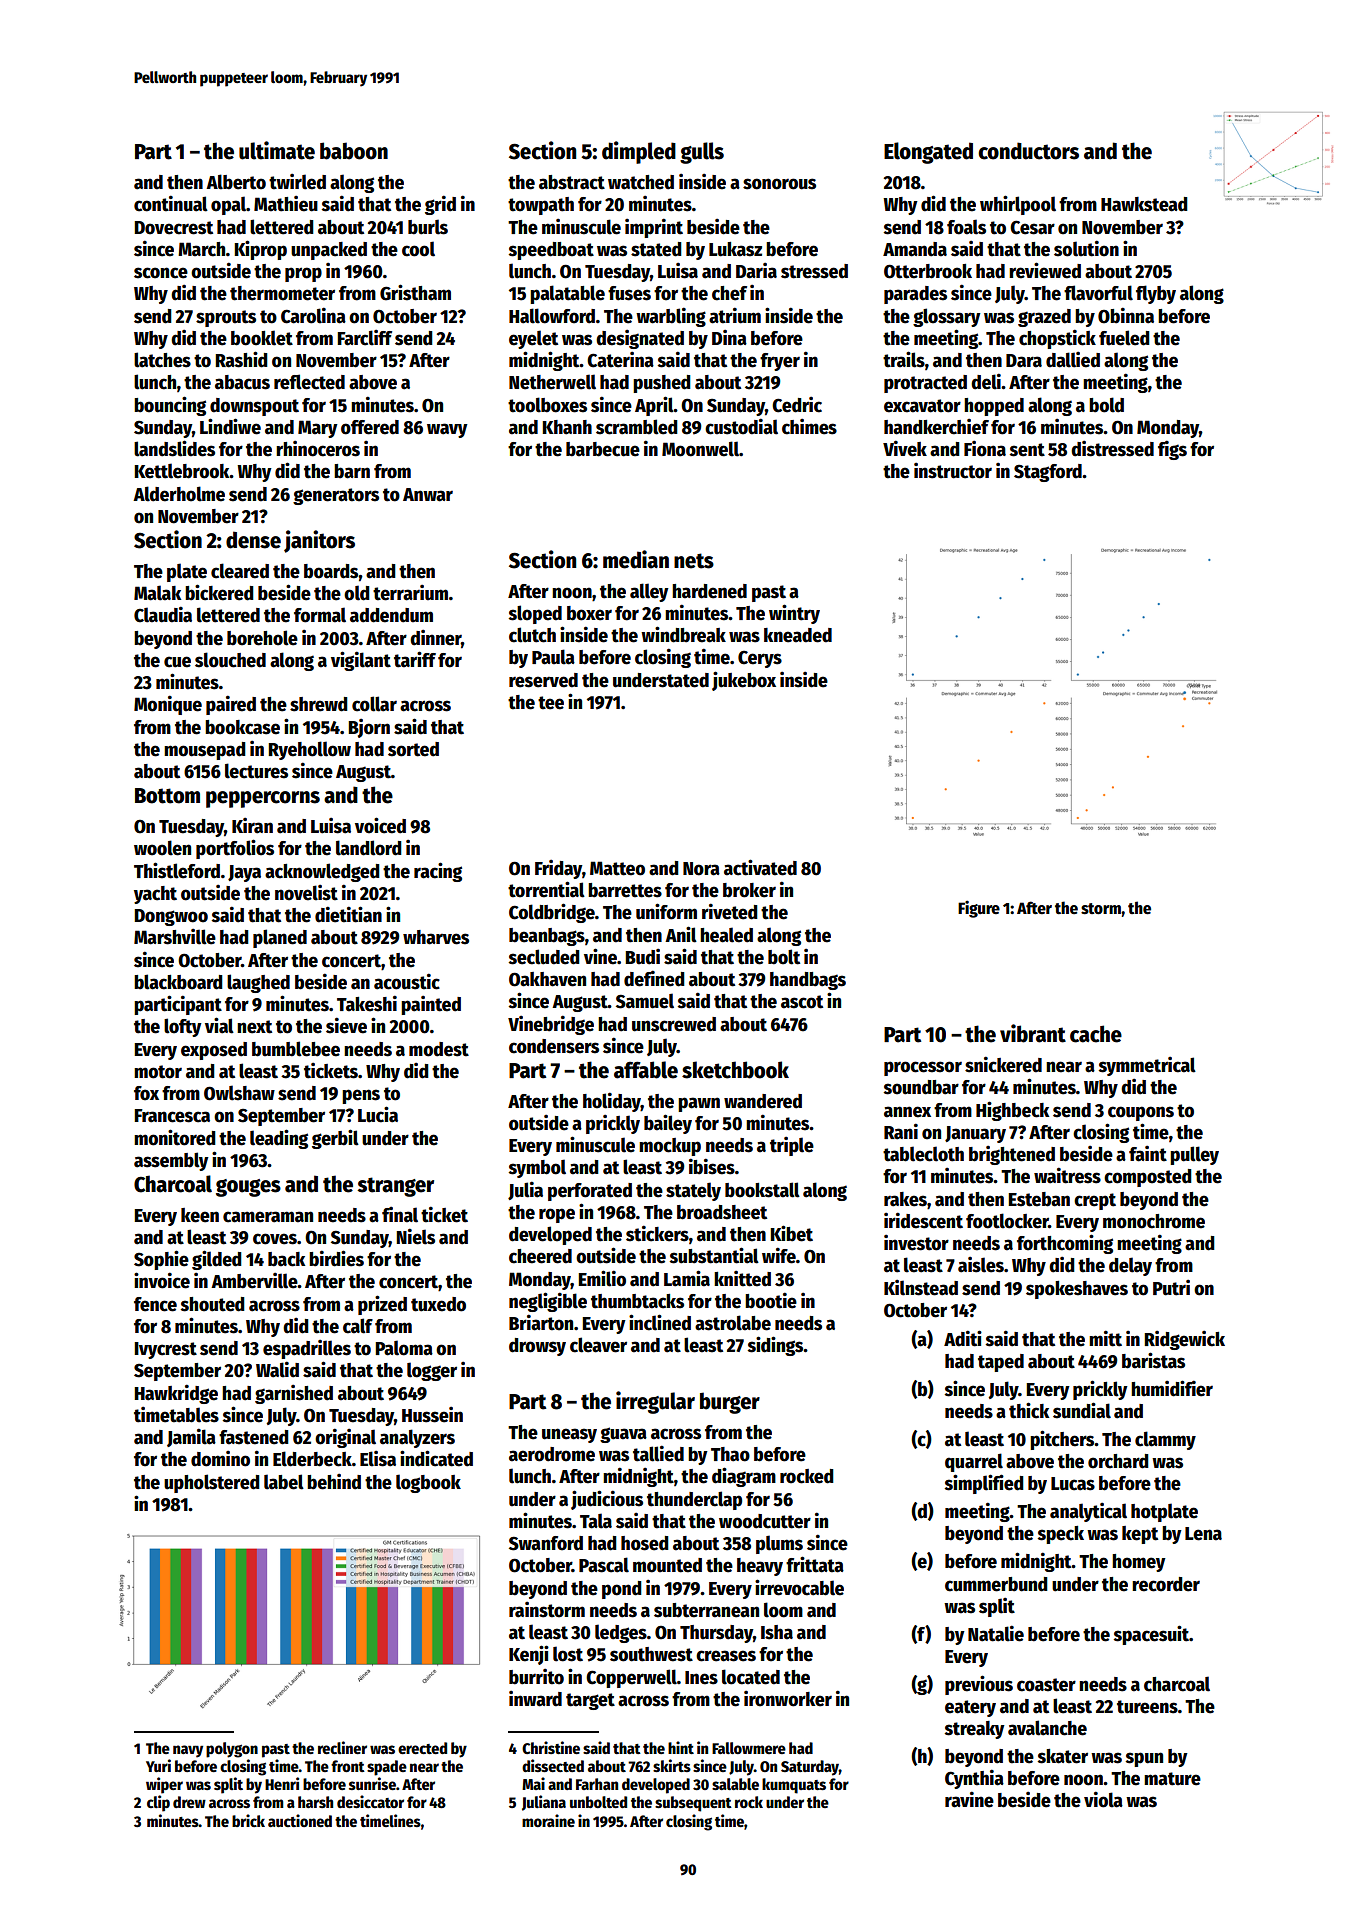  Describe the element at coordinates (1048, 473) in the document. I see `Stagford` at that location.
